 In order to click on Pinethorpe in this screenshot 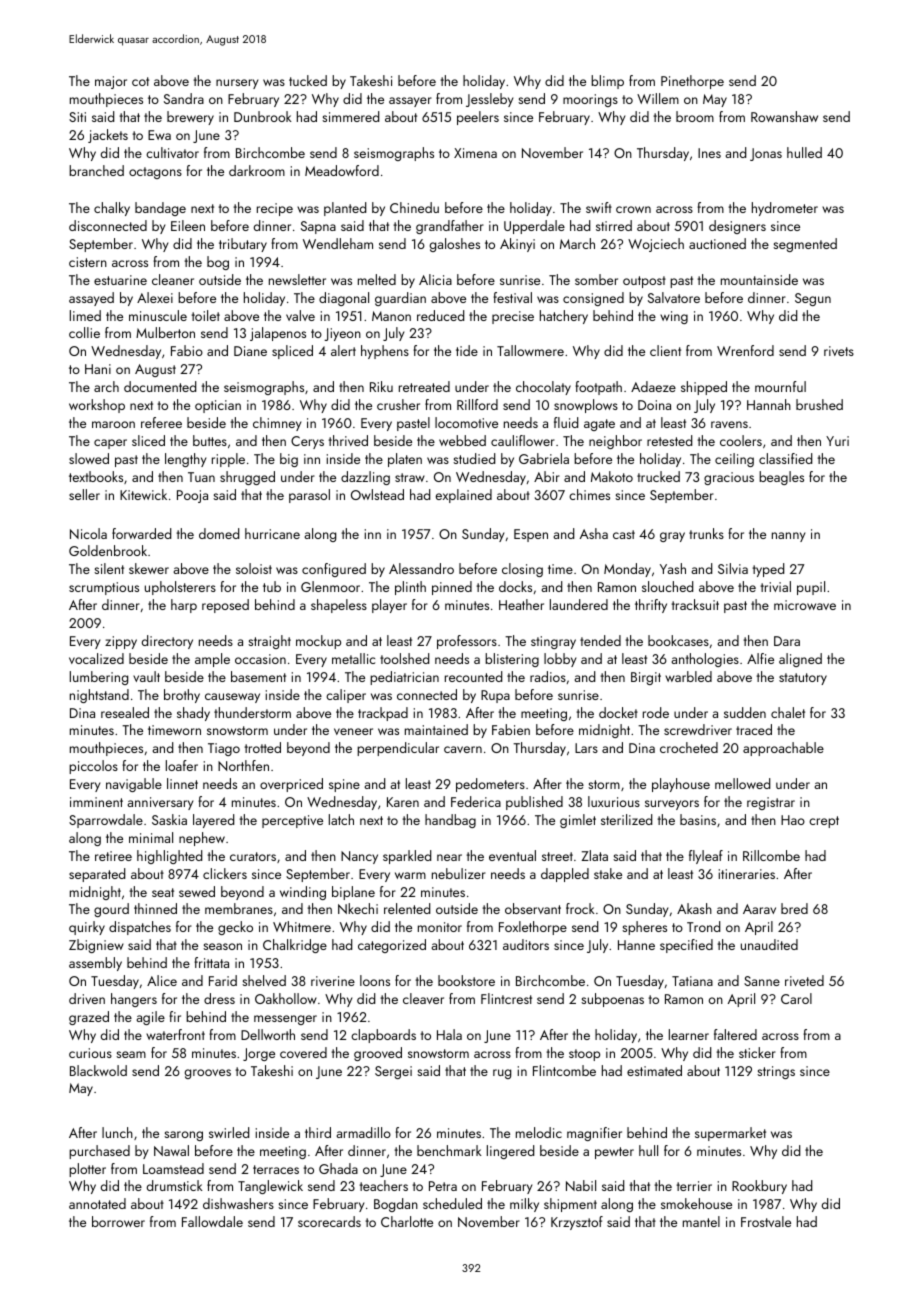, I will do `click(692, 82)`.
